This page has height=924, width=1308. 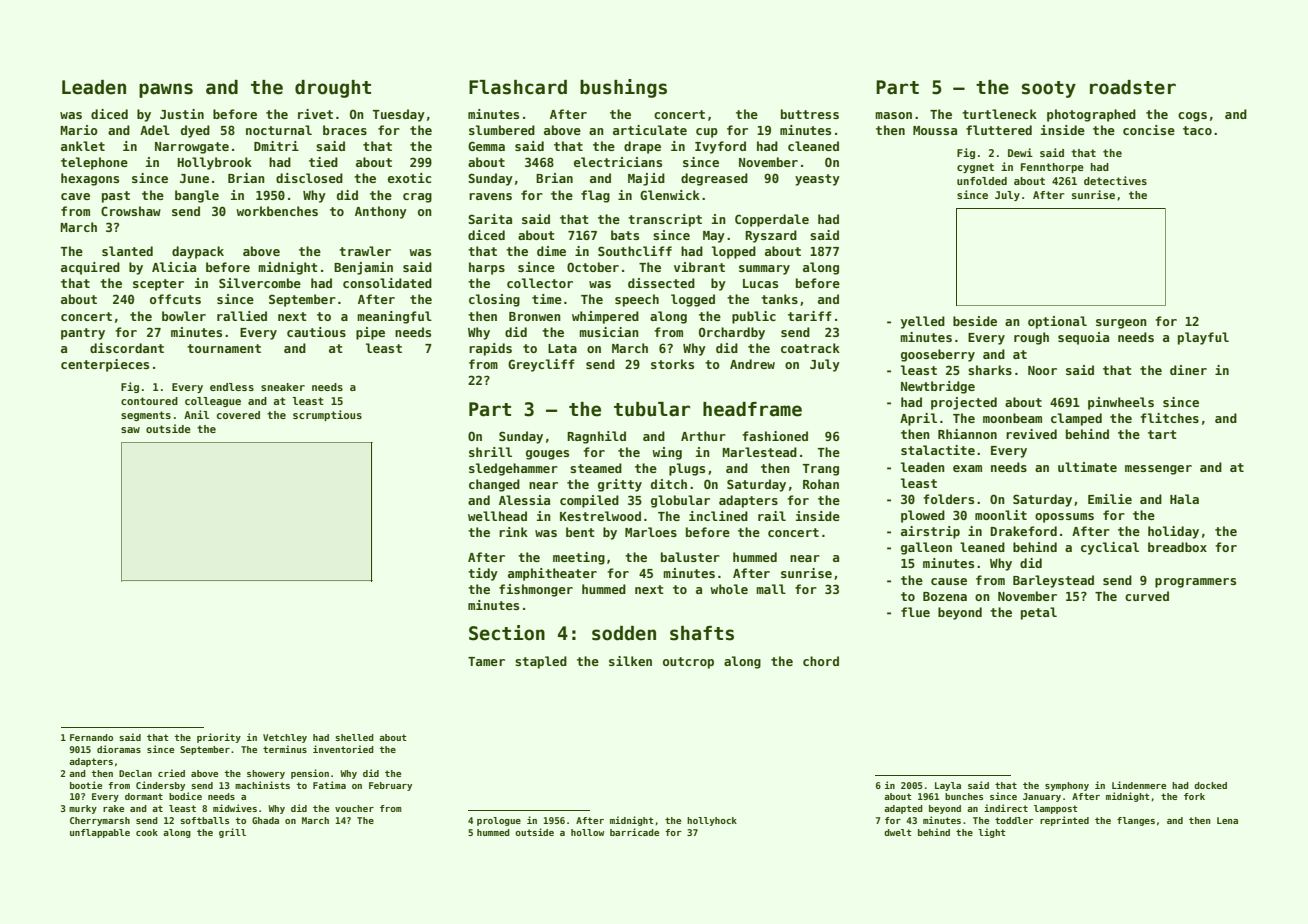 I want to click on bushings, so click(x=623, y=88).
